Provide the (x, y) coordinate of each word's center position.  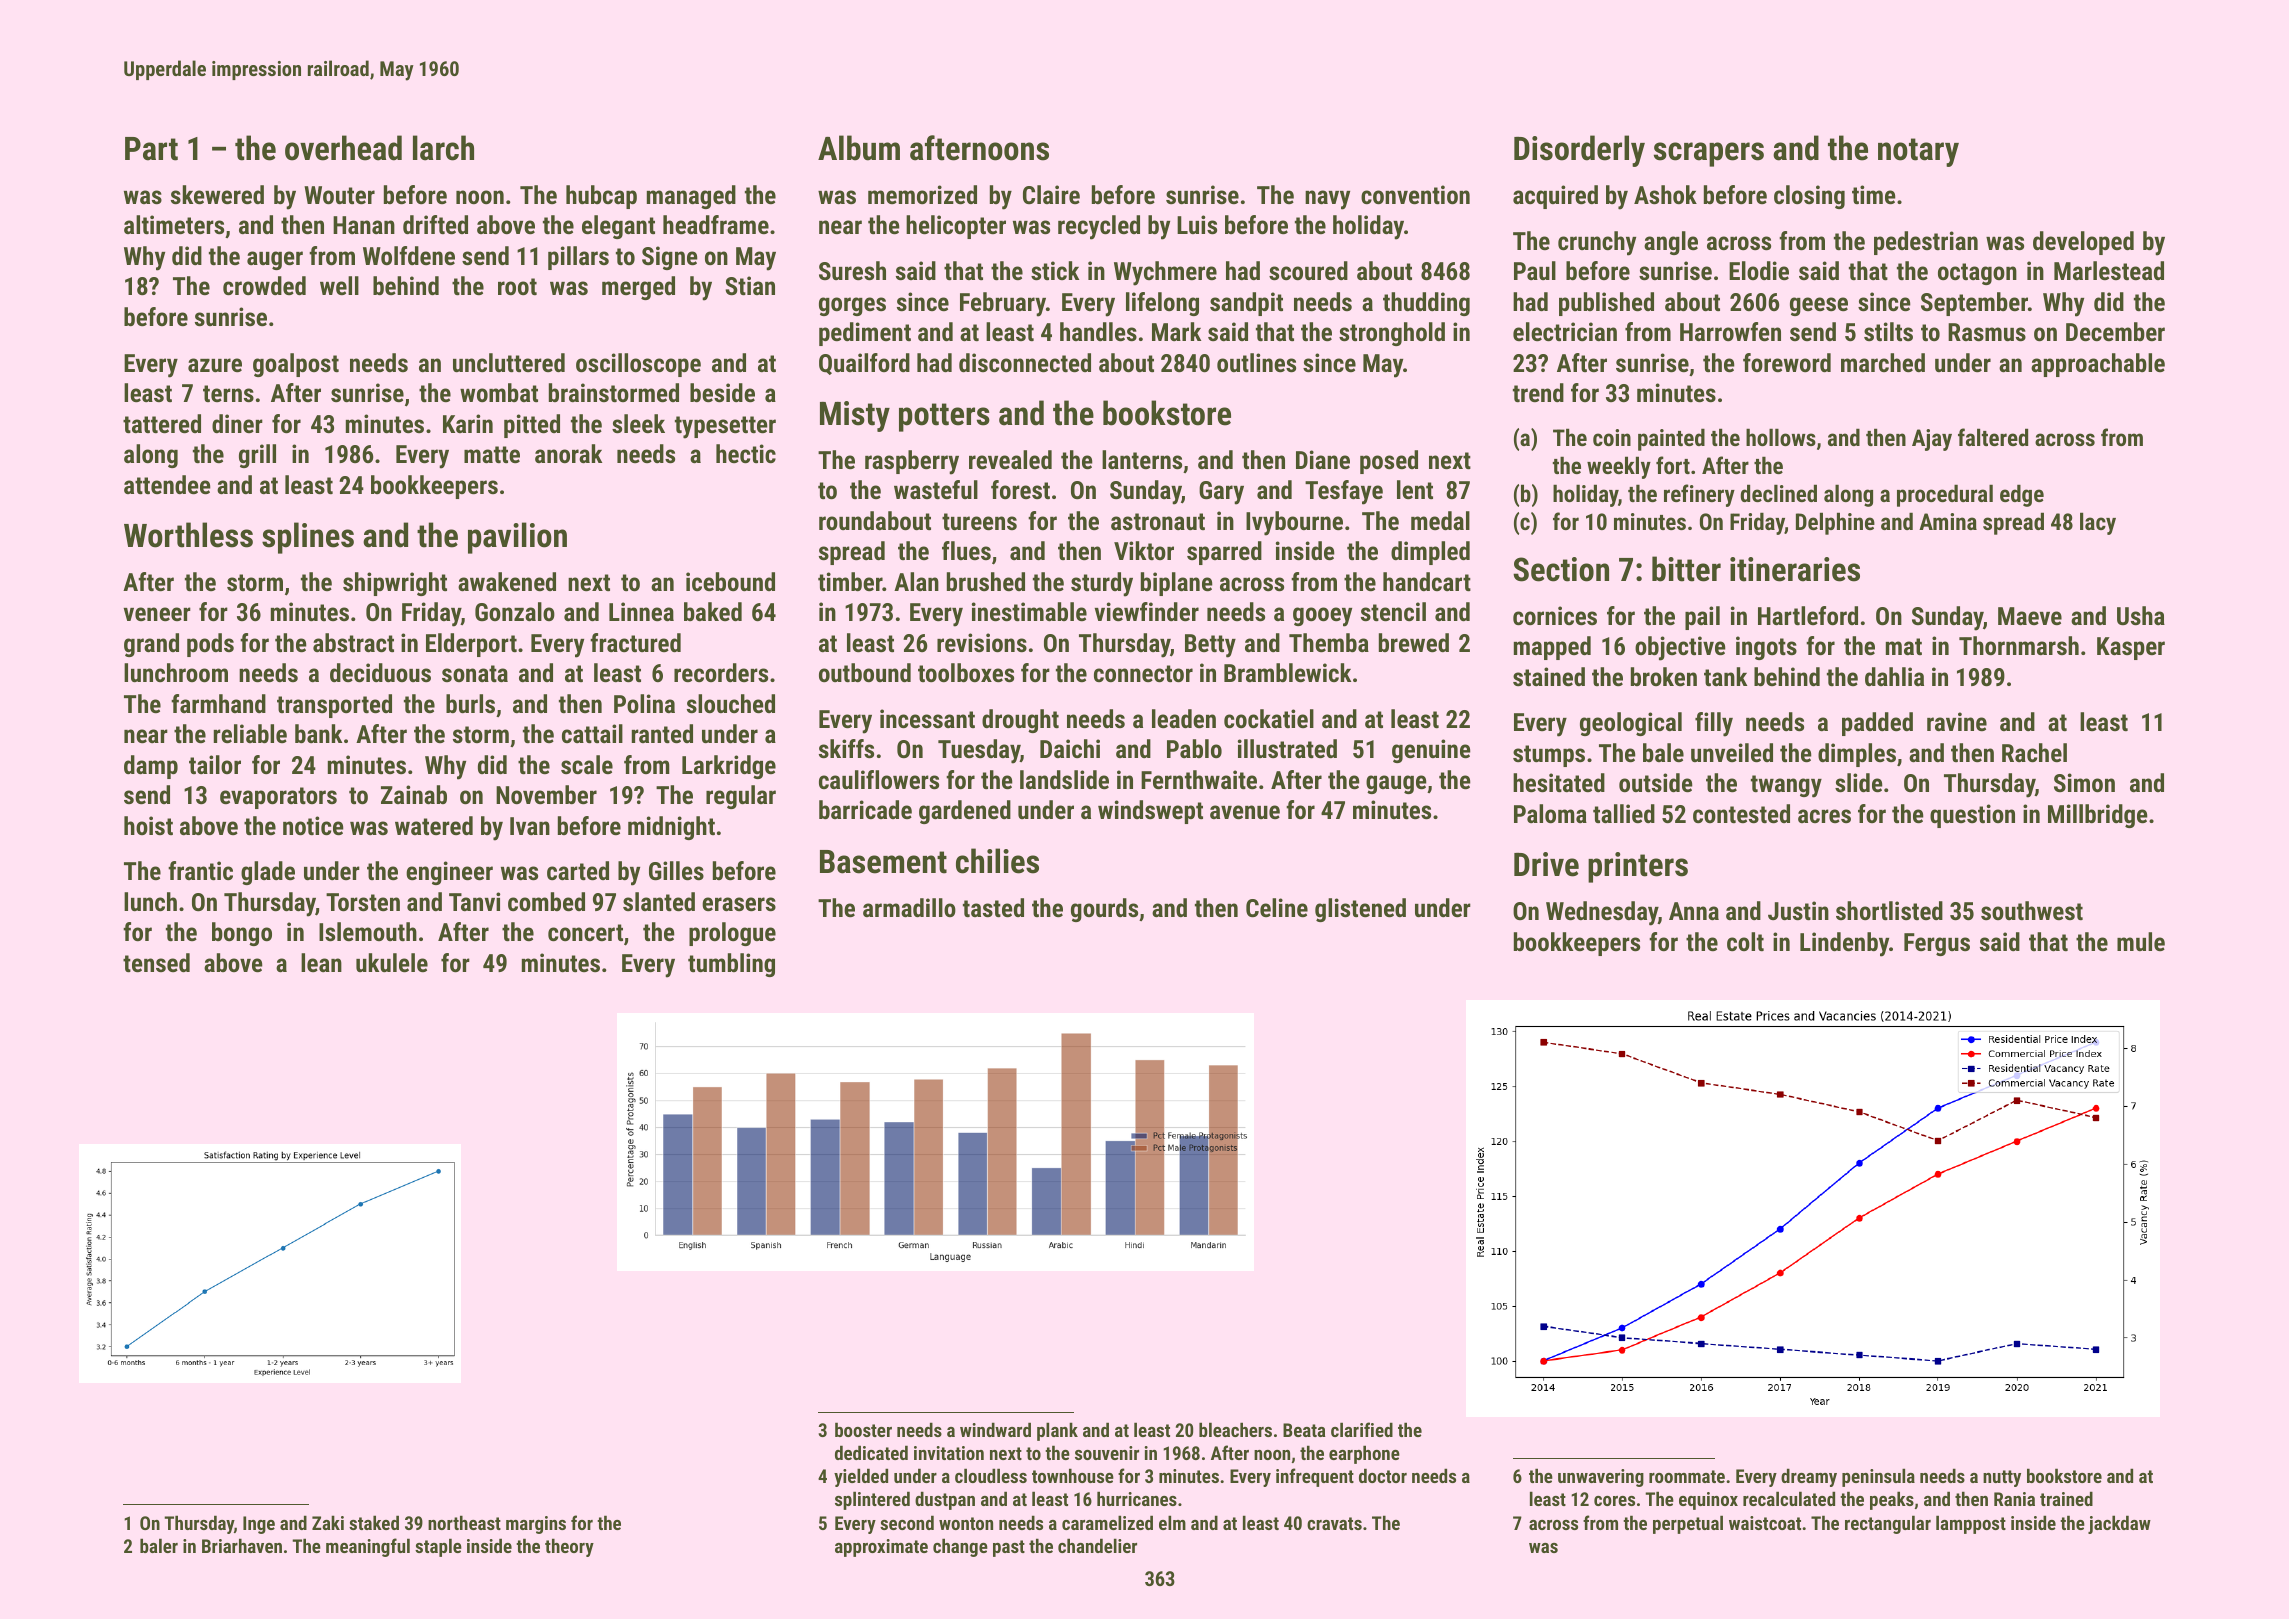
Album (859, 148)
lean (321, 962)
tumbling (731, 965)
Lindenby (1844, 944)
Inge (259, 1525)
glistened (1360, 910)
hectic (746, 453)
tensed (156, 962)
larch (443, 148)
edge (2022, 495)
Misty (855, 416)
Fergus (1937, 944)
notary (1918, 152)
